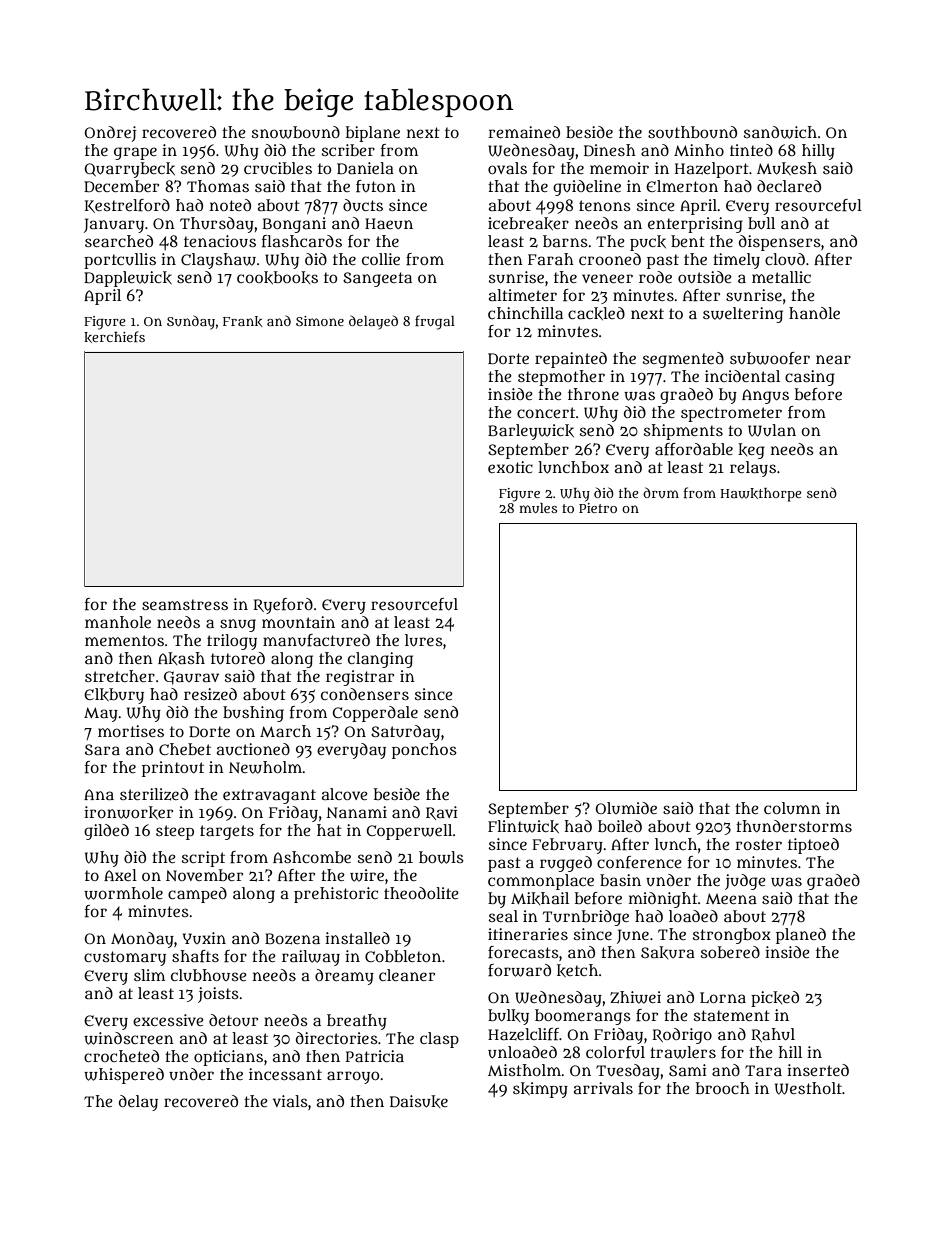  Describe the element at coordinates (424, 640) in the document. I see `lures` at that location.
